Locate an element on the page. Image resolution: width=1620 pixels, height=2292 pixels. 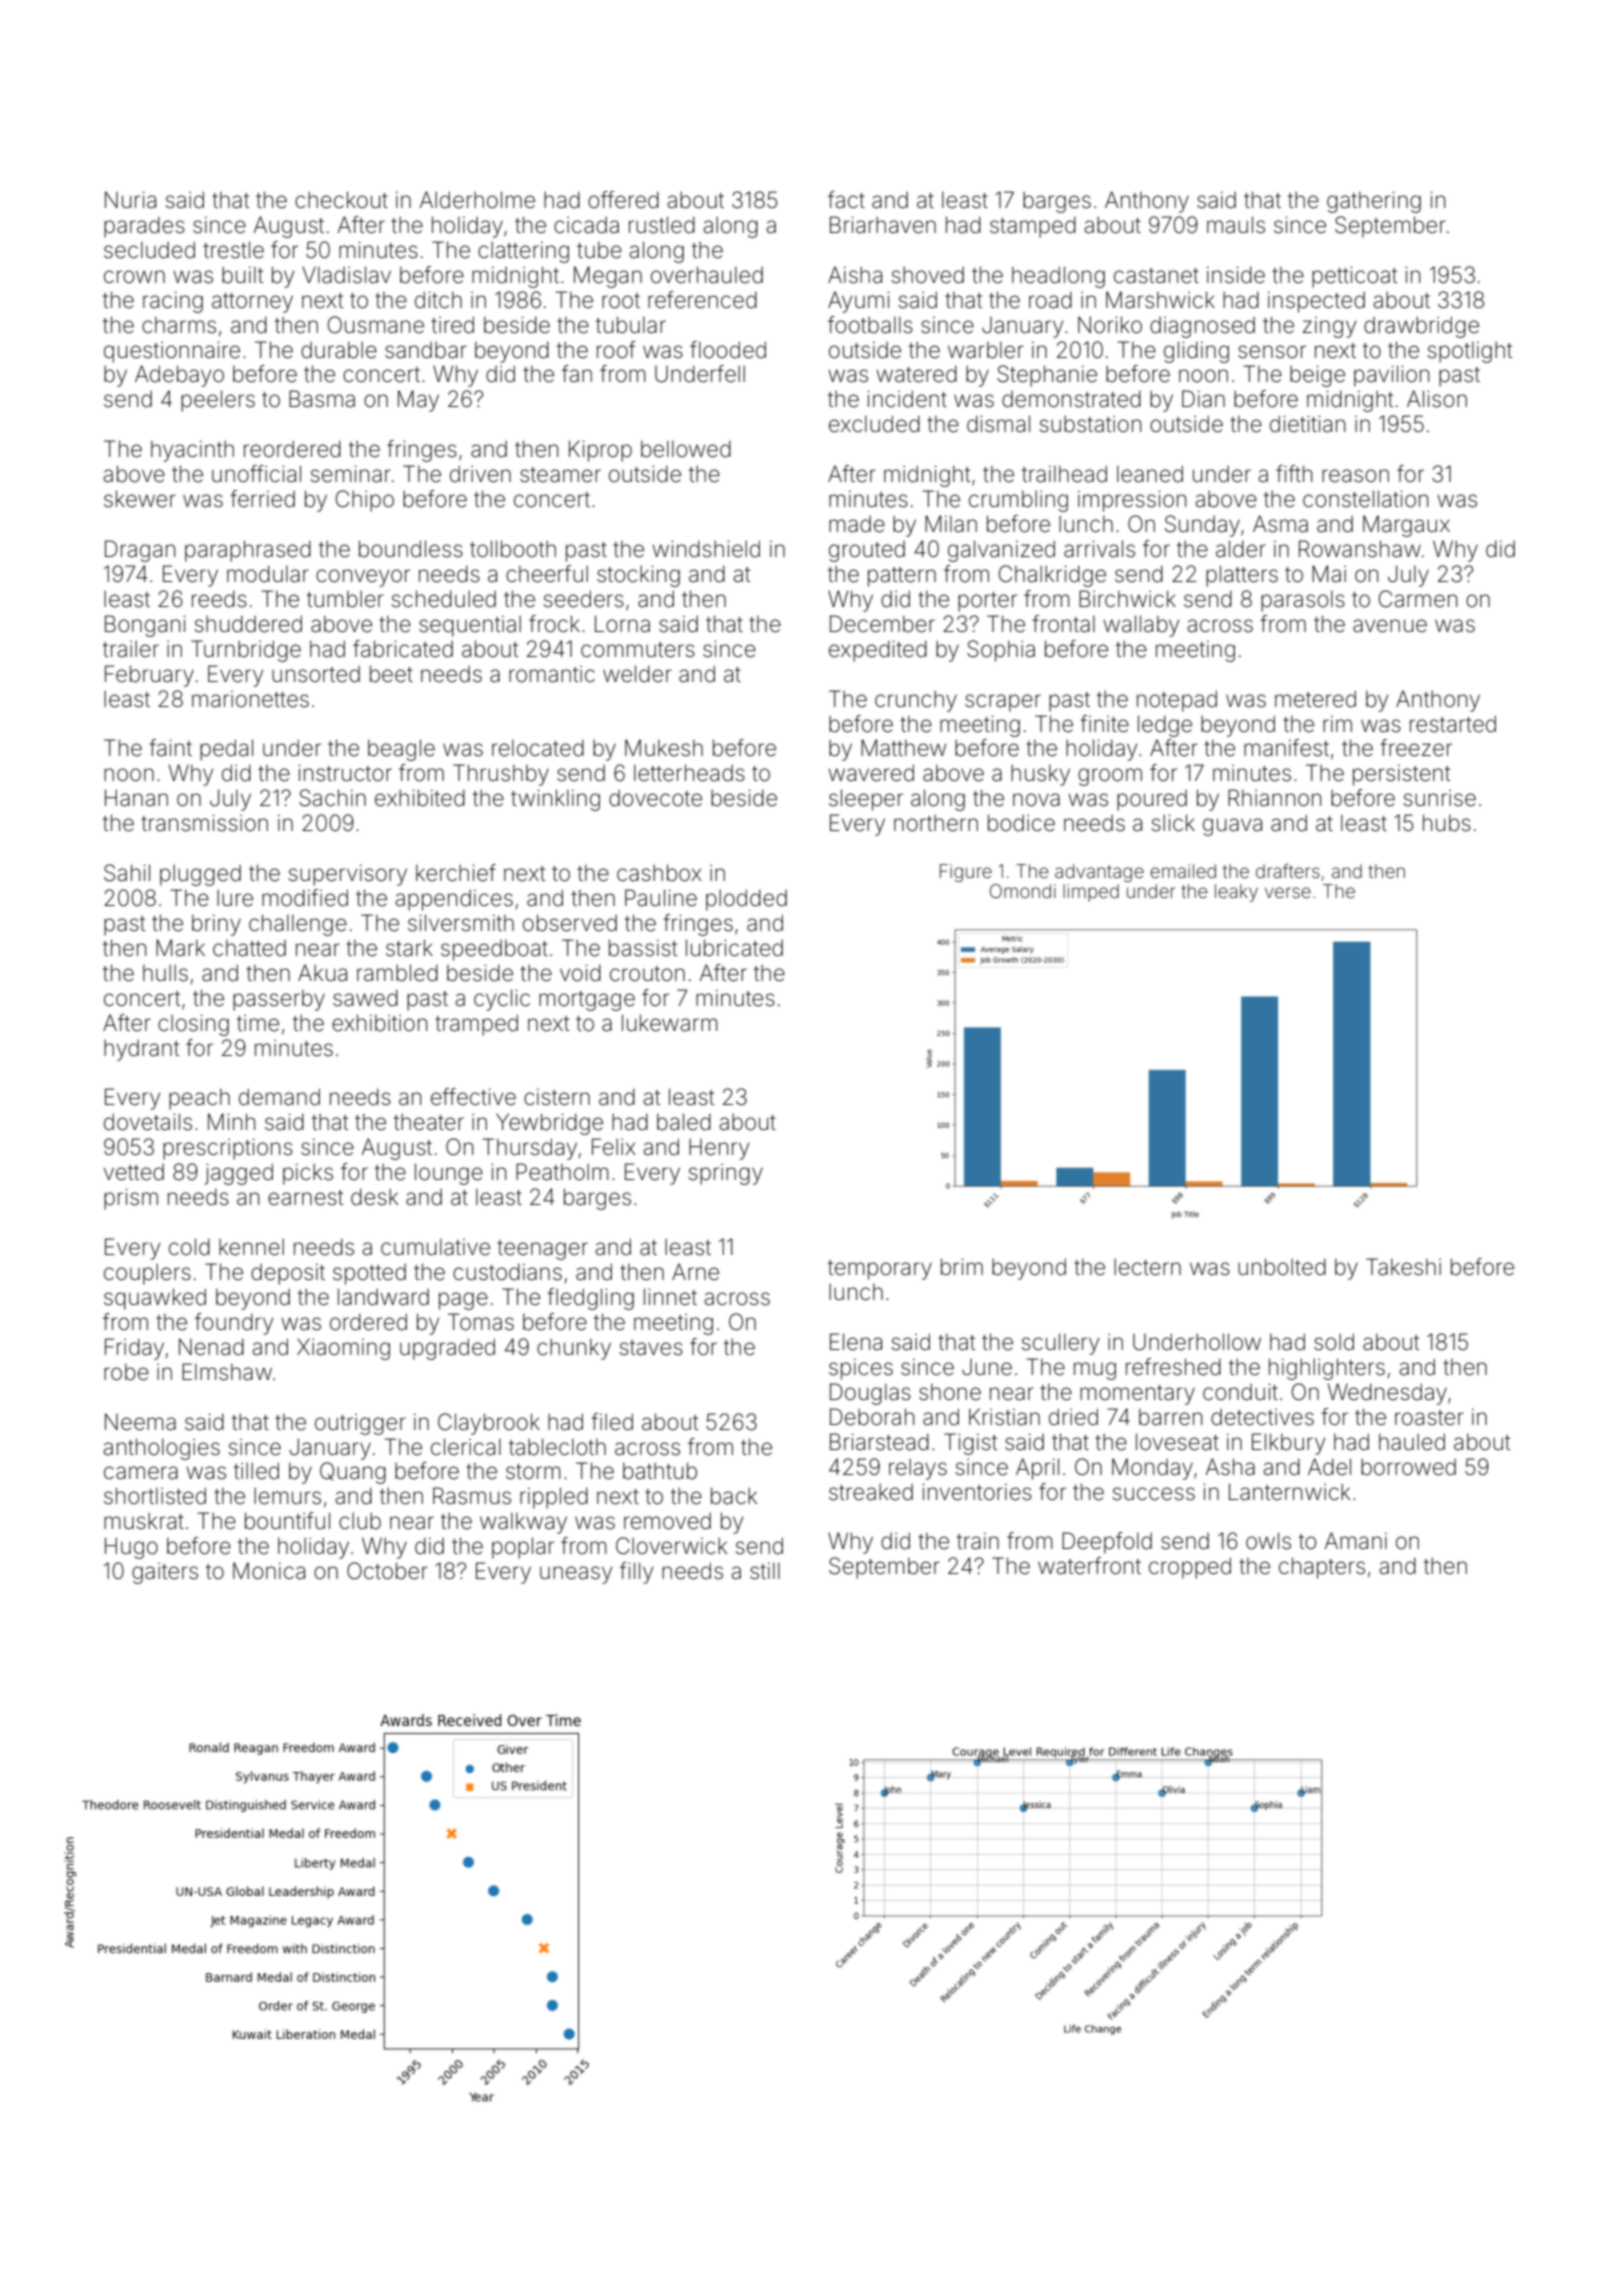
Neema is located at coordinates (140, 1422).
